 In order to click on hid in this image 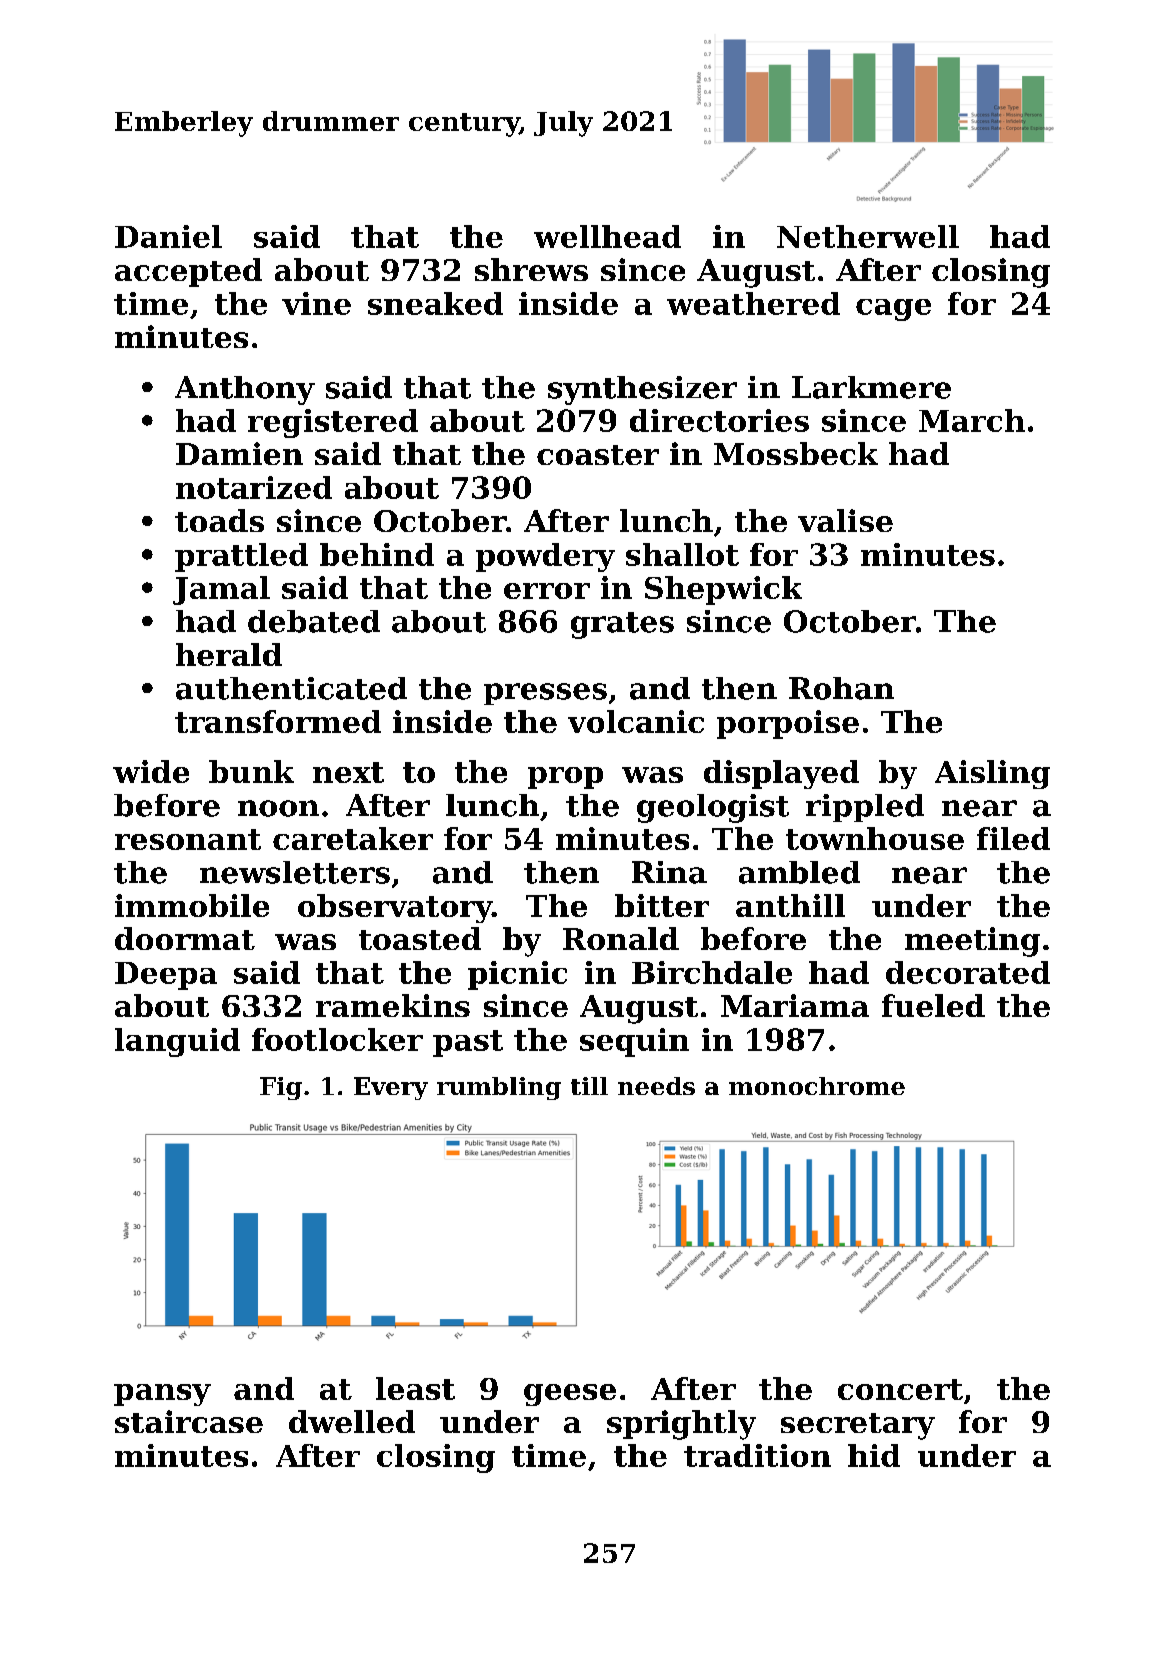, I will do `click(874, 1455)`.
